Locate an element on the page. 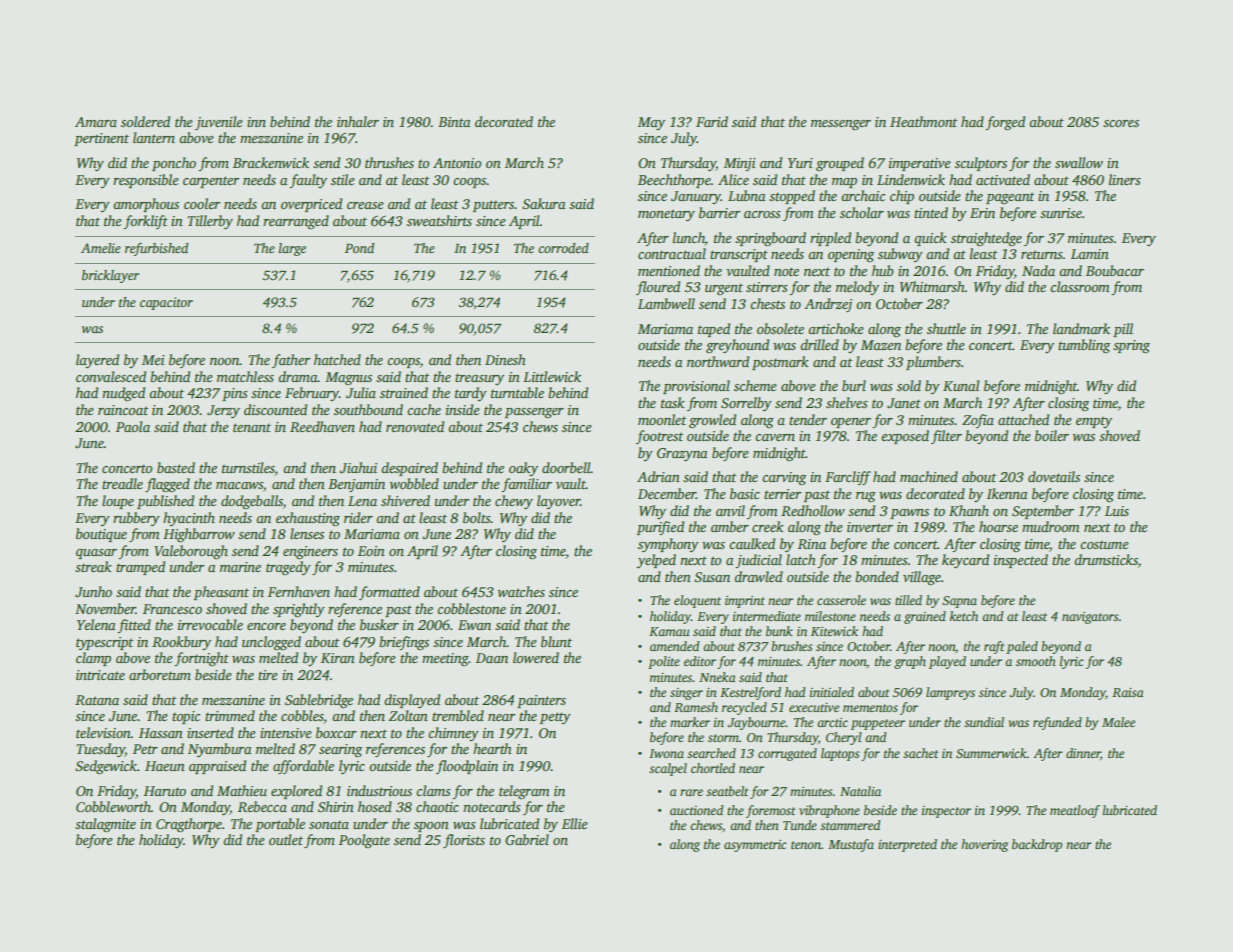 This page has height=952, width=1233. Whitmarsh is located at coordinates (932, 286).
